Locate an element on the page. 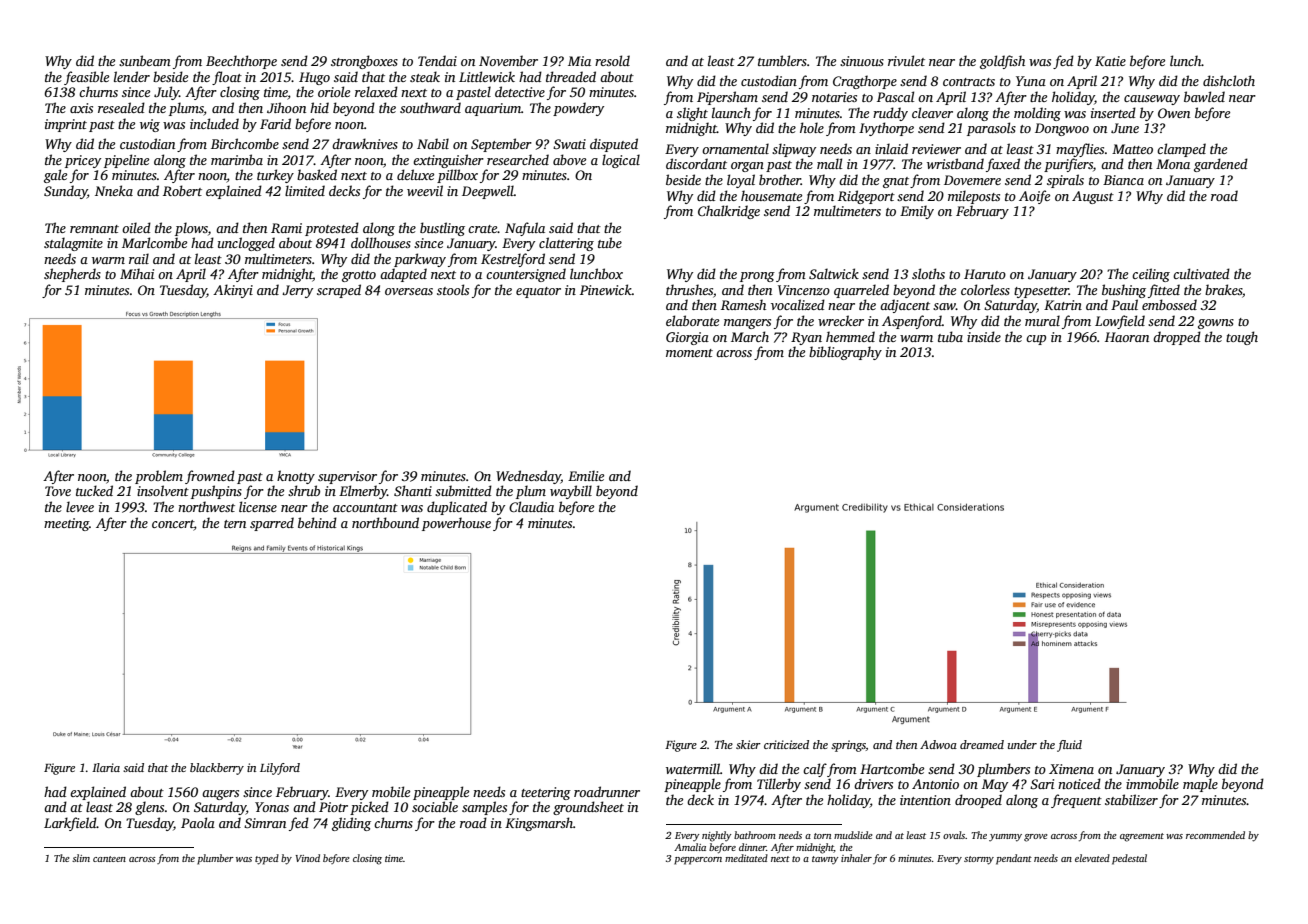 The width and height of the image is (1308, 924). Ilaria is located at coordinates (106, 767).
